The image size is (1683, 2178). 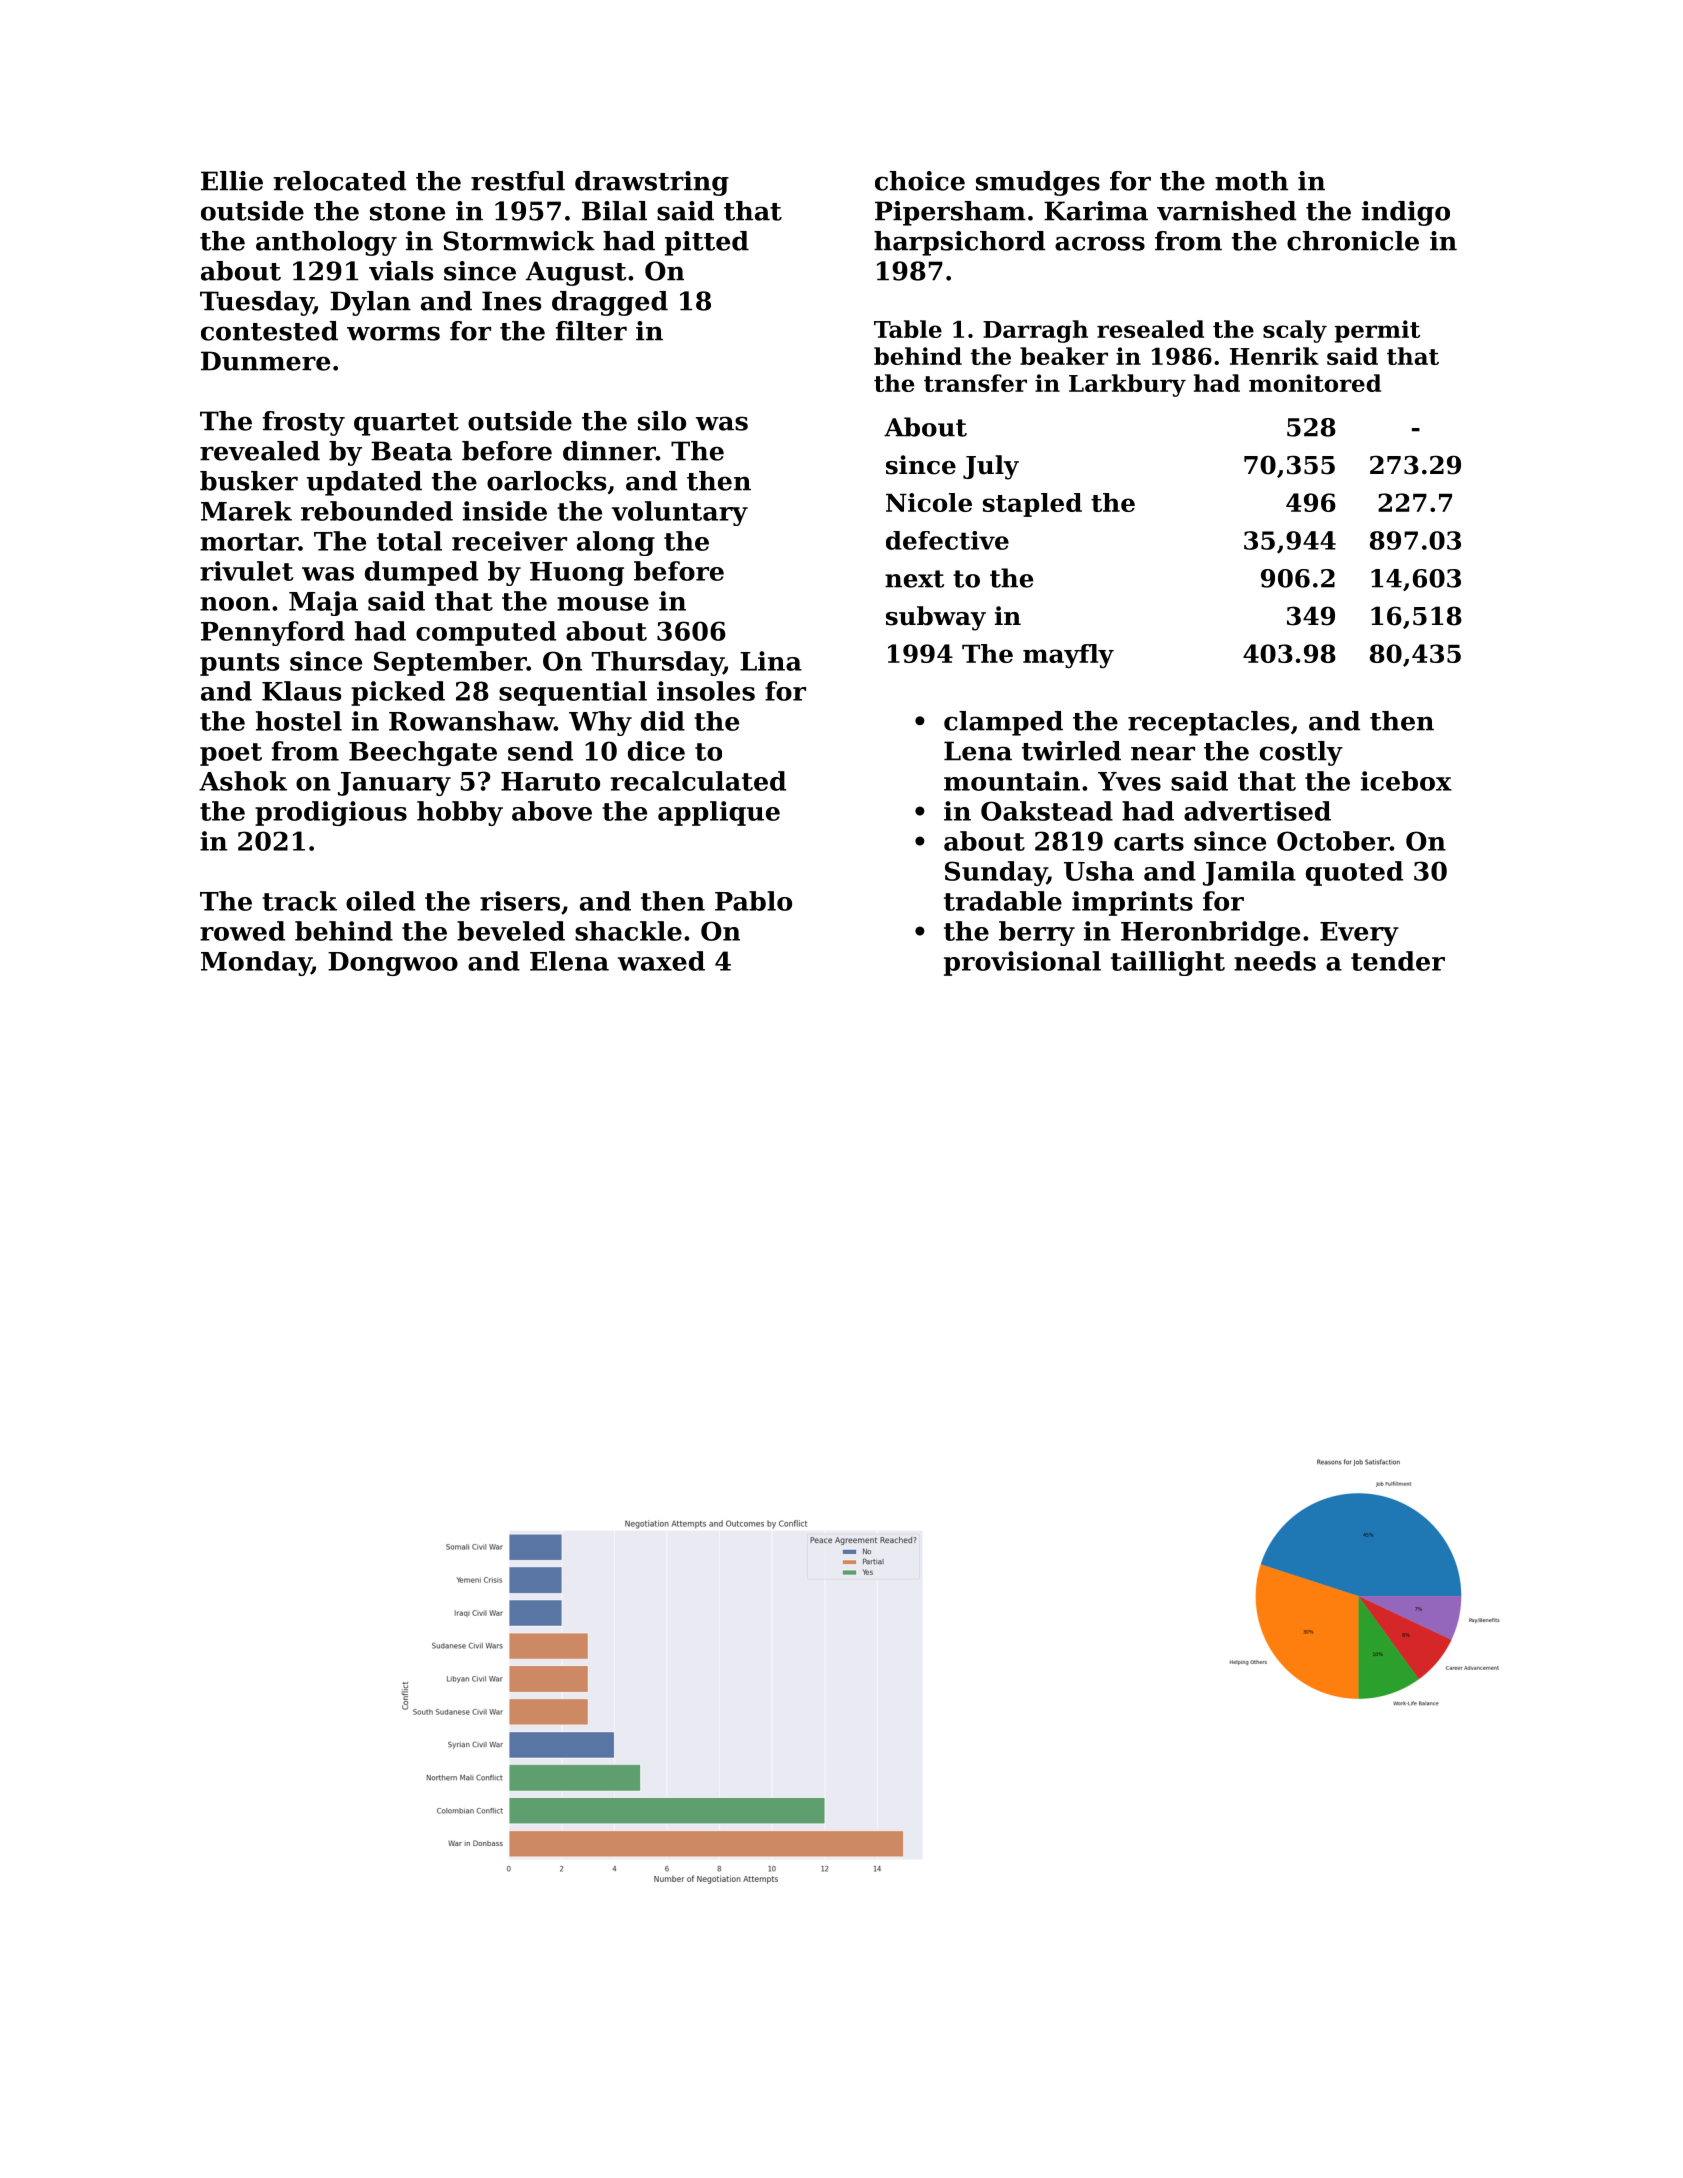 What do you see at coordinates (959, 243) in the screenshot?
I see `harpsichord` at bounding box center [959, 243].
